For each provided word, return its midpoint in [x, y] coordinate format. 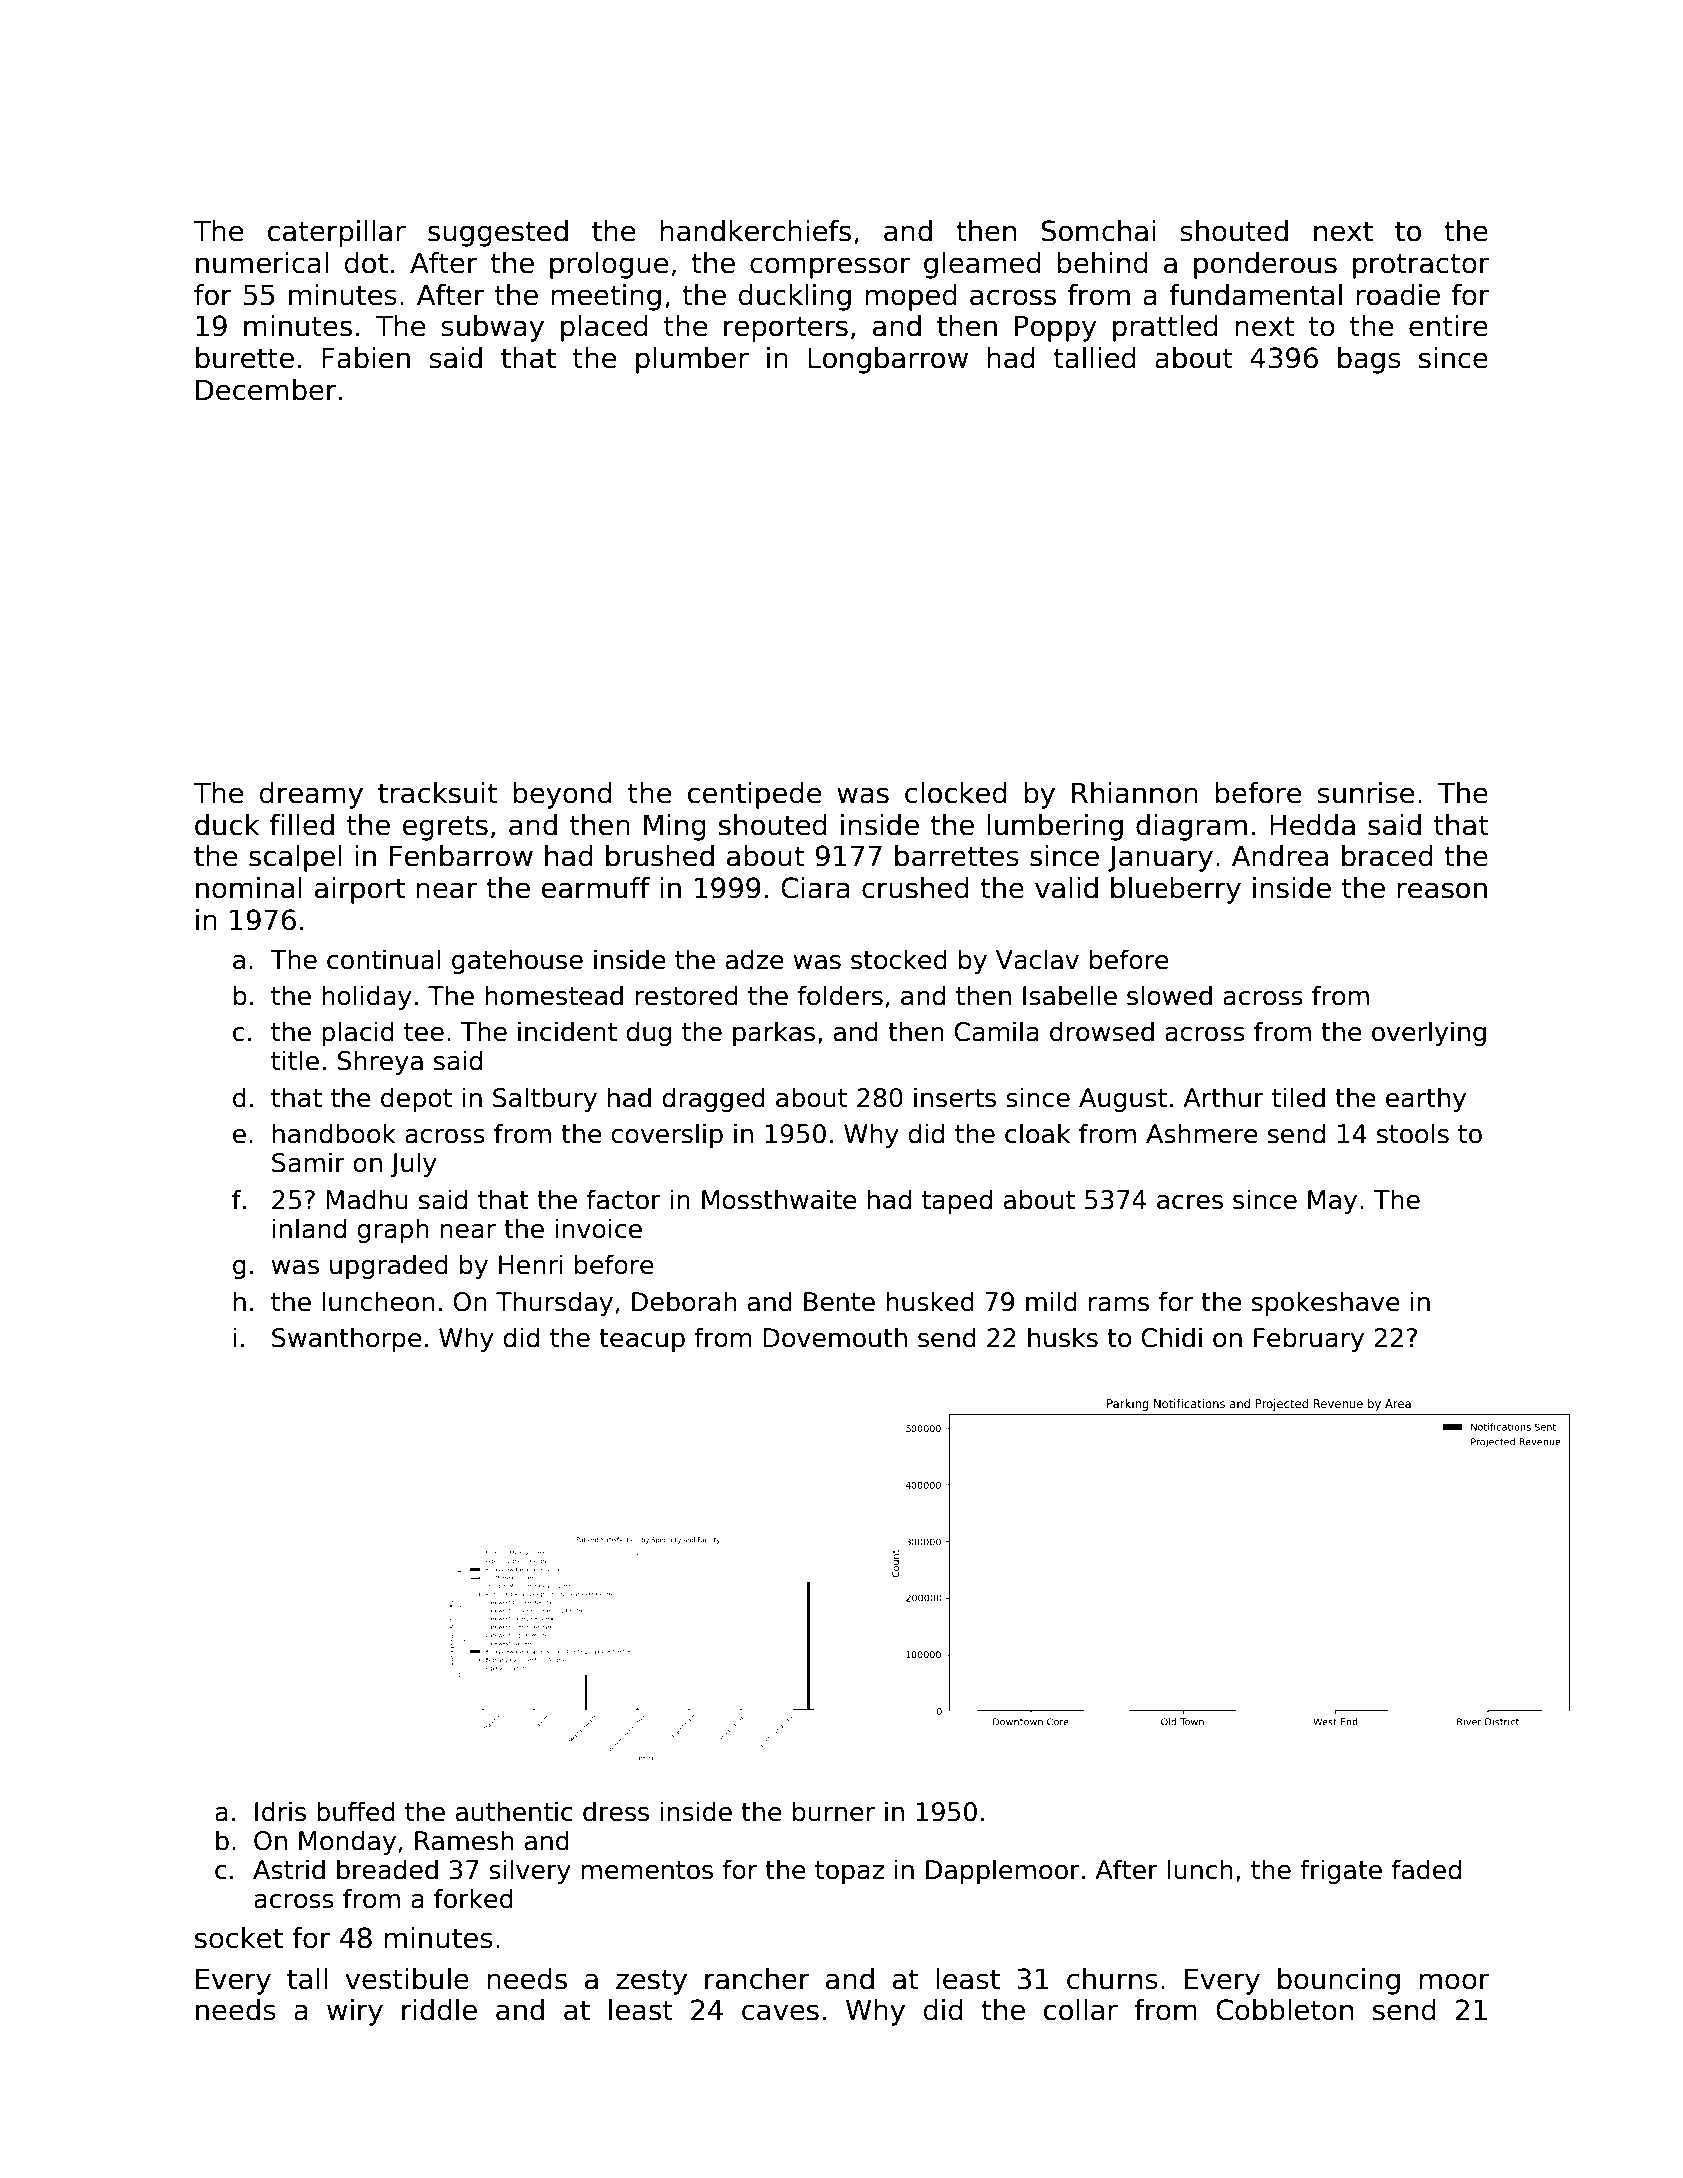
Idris [280, 1811]
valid [1066, 888]
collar [1081, 2010]
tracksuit [437, 793]
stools [1413, 1133]
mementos [647, 1870]
